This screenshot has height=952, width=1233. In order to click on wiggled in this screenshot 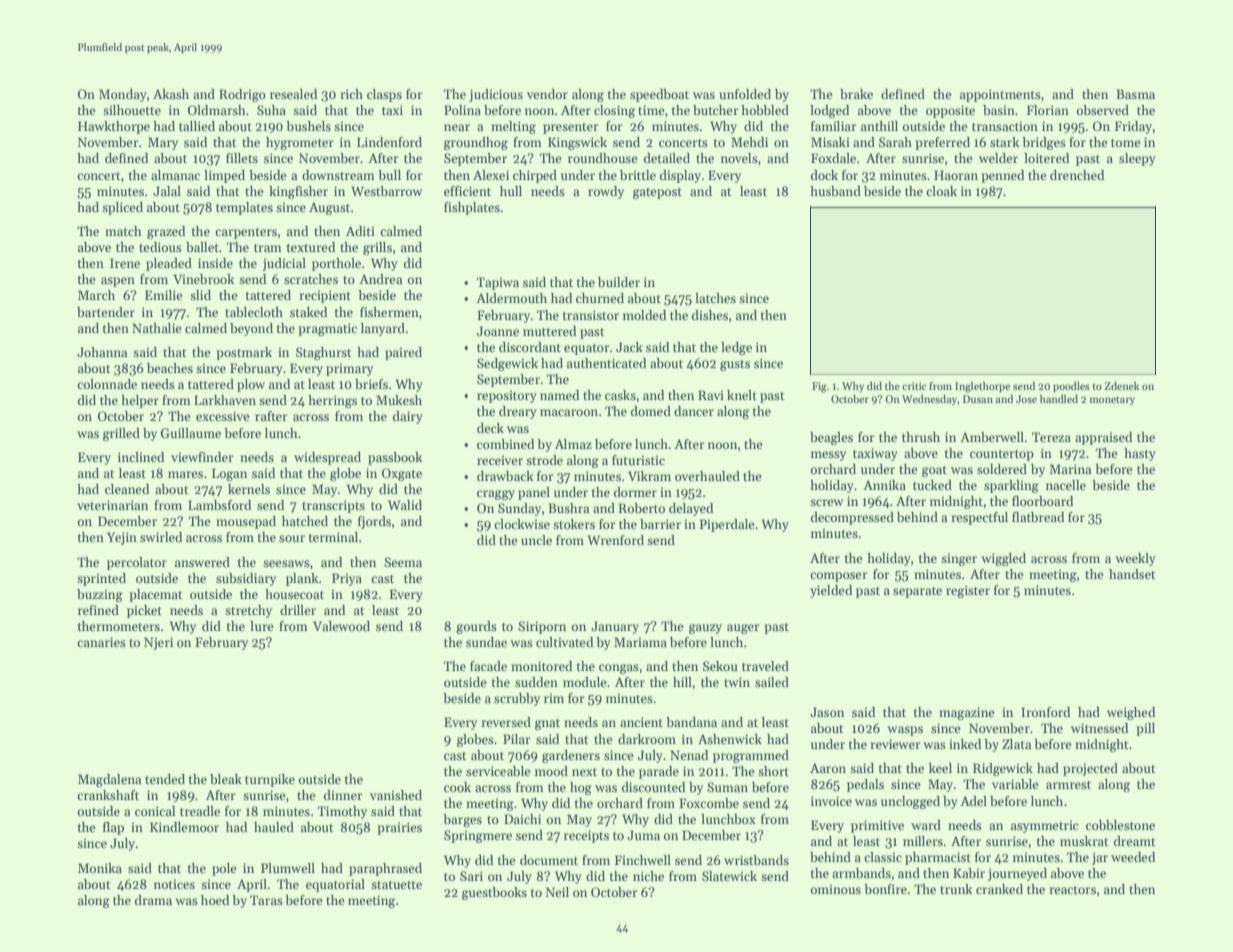, I will do `click(1003, 559)`.
